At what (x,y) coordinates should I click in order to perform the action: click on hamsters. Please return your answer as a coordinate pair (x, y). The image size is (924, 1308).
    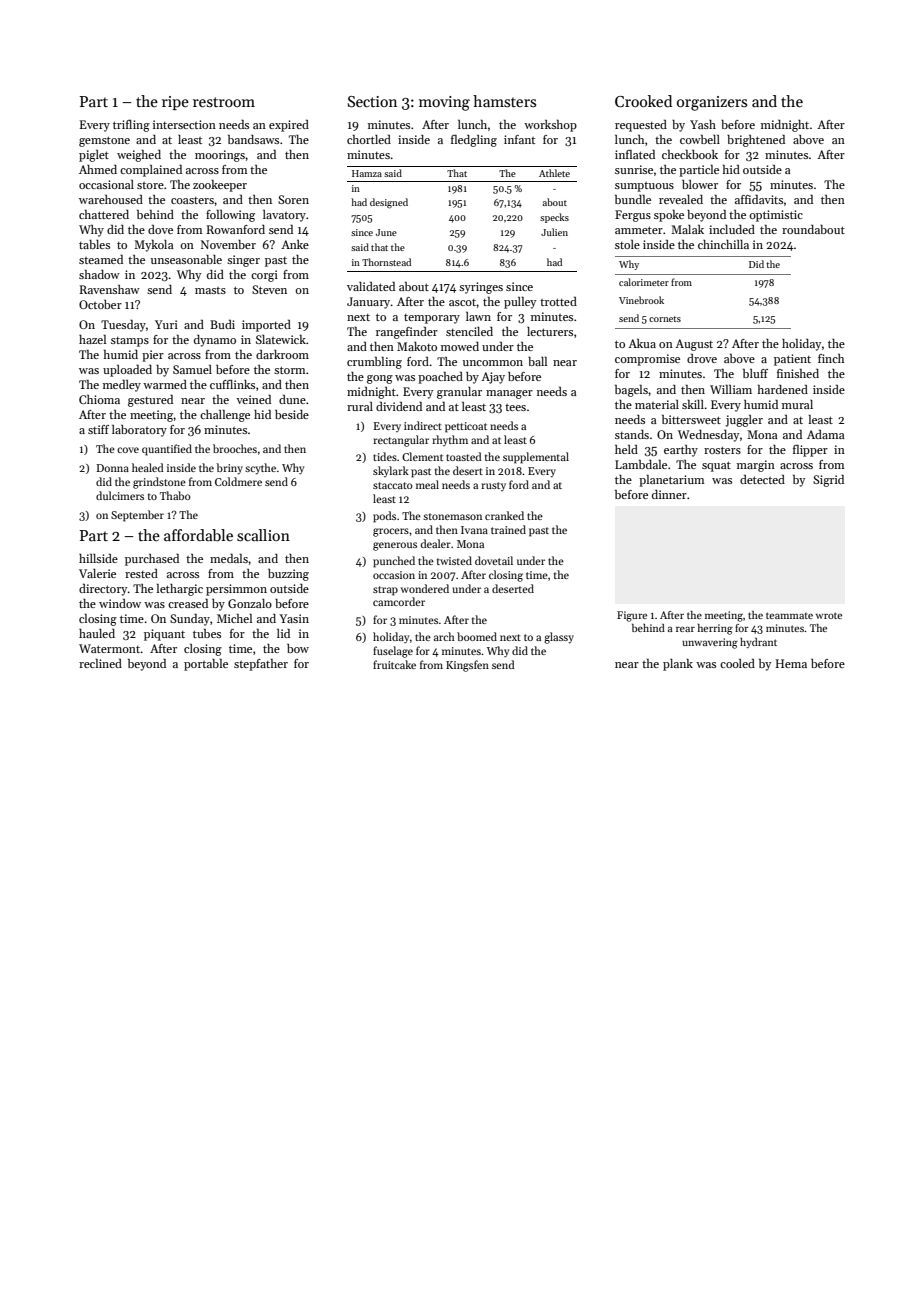
    Looking at the image, I should click on (504, 101).
